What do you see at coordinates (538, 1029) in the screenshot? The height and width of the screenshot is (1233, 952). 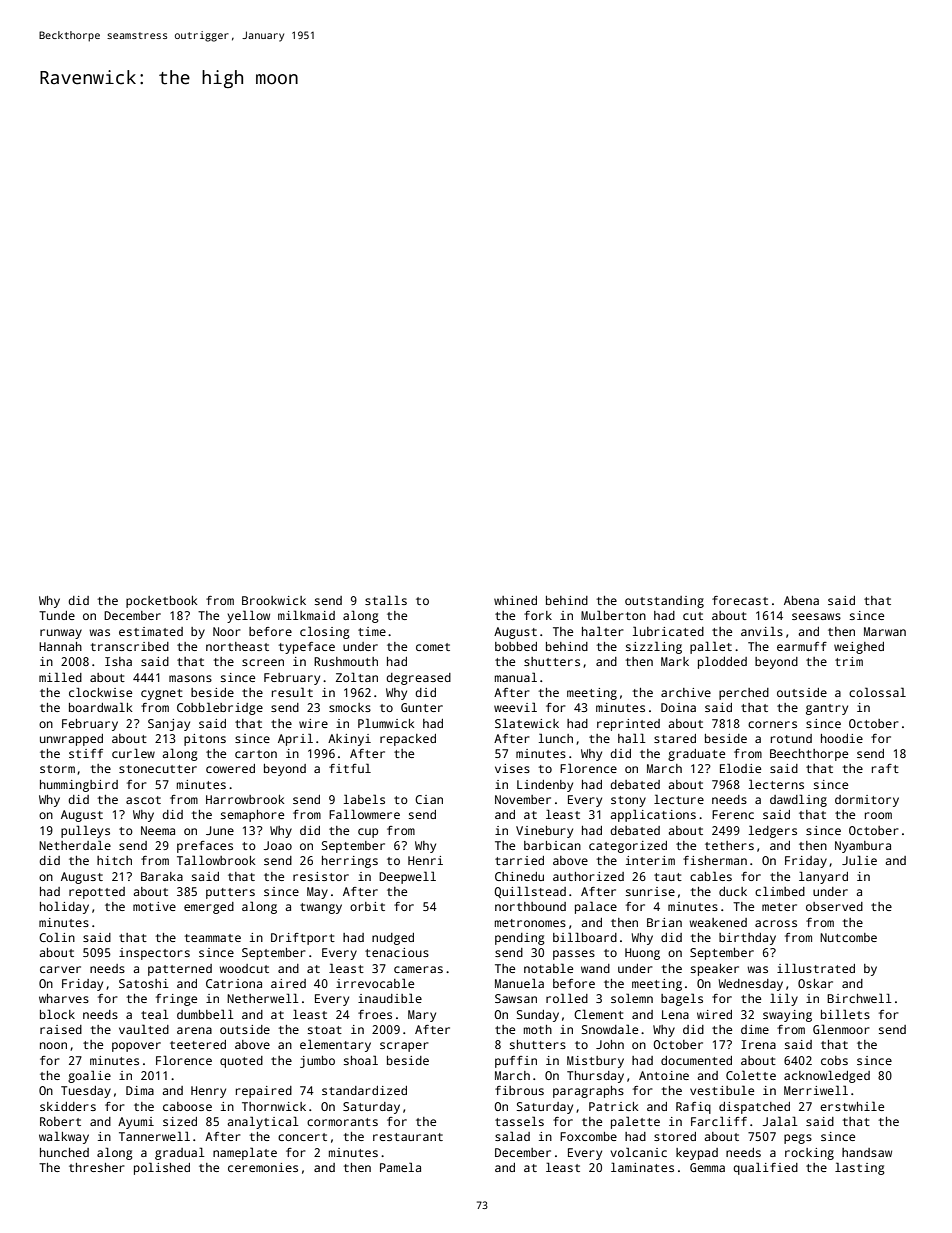 I see `moth` at bounding box center [538, 1029].
